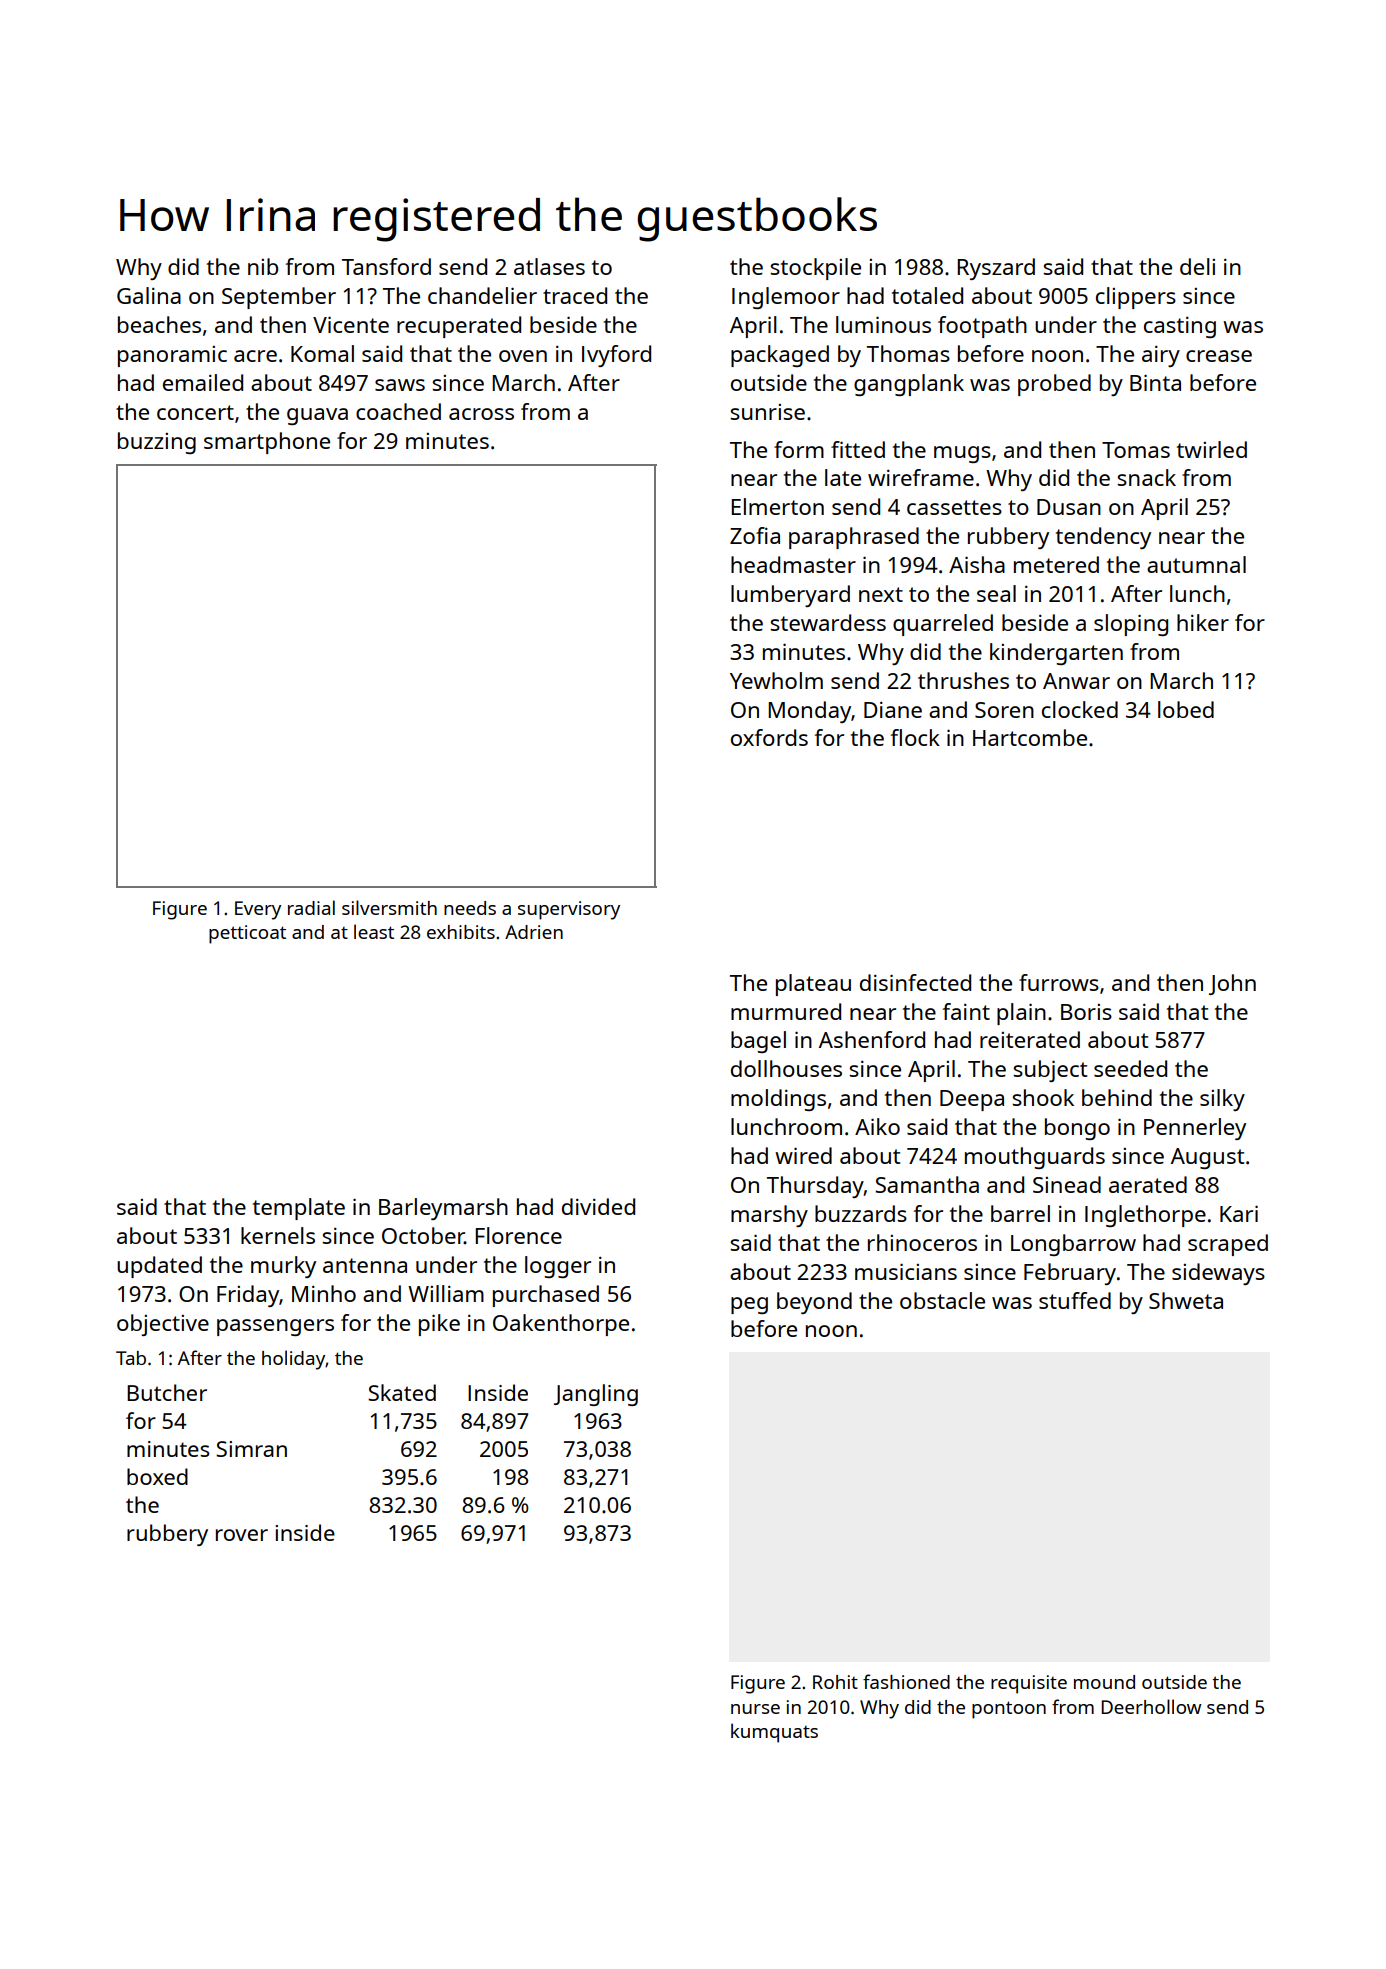 The height and width of the screenshot is (1969, 1386). I want to click on panoramic, so click(172, 356).
